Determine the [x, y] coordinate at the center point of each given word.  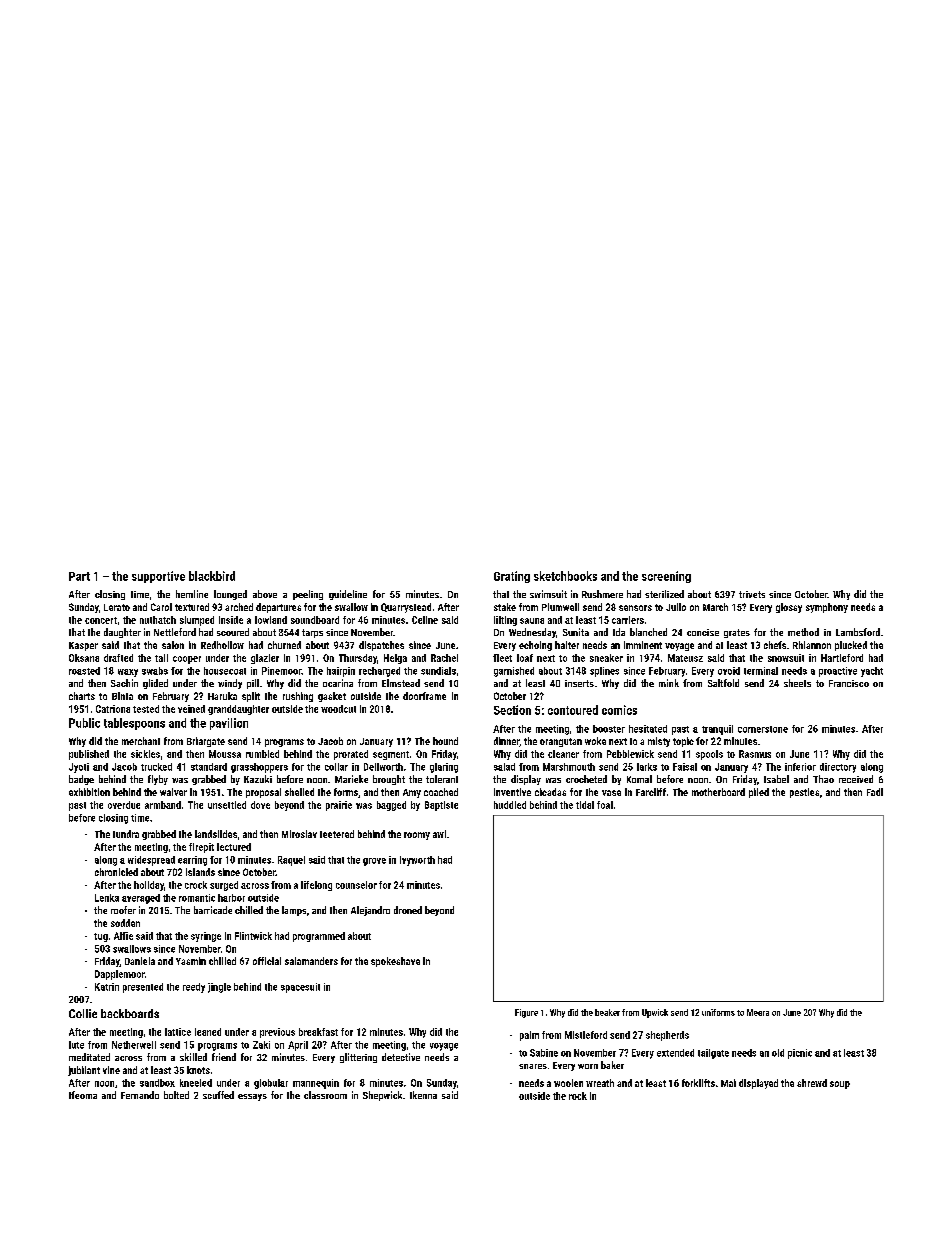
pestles [804, 793]
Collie [83, 1013]
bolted [176, 1095]
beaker [607, 1012]
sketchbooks [565, 576]
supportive [158, 577]
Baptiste [441, 806]
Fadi [875, 792]
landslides [216, 834]
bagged [391, 806]
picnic [800, 1054]
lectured [234, 847]
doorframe [424, 696]
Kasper [83, 646]
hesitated [648, 729]
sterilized [664, 594]
